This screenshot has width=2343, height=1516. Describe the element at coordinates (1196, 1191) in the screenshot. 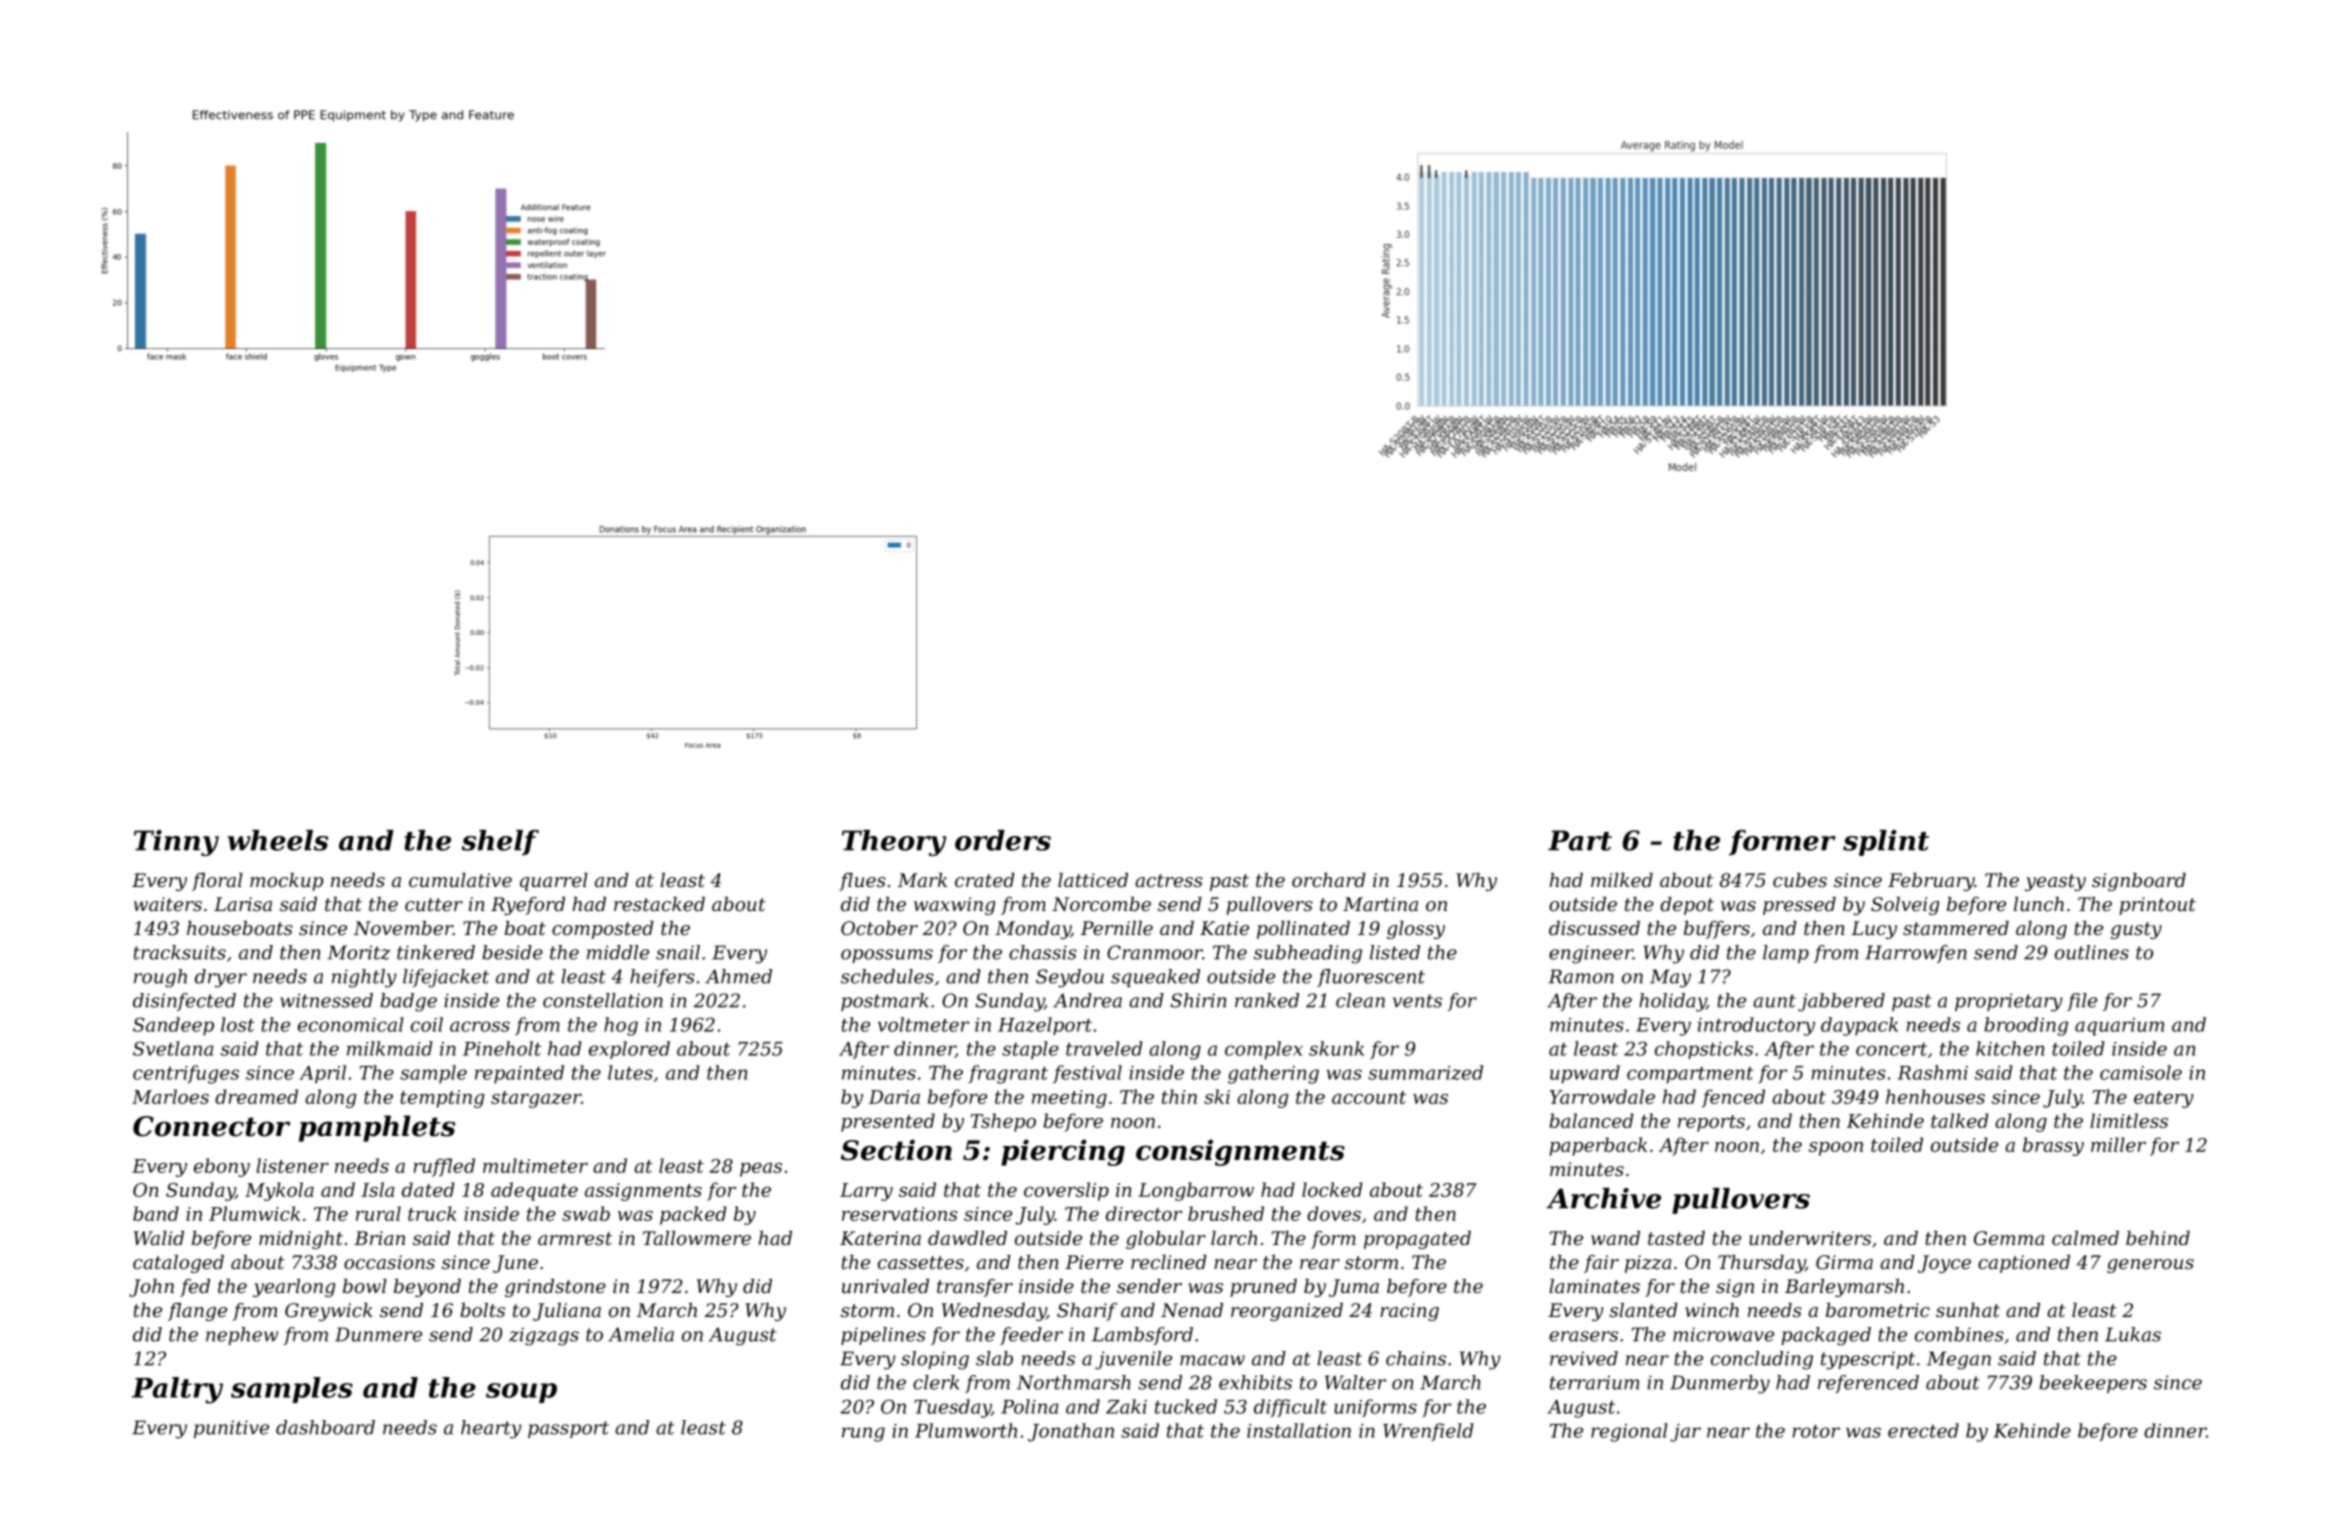

I see `Longbarrow` at that location.
